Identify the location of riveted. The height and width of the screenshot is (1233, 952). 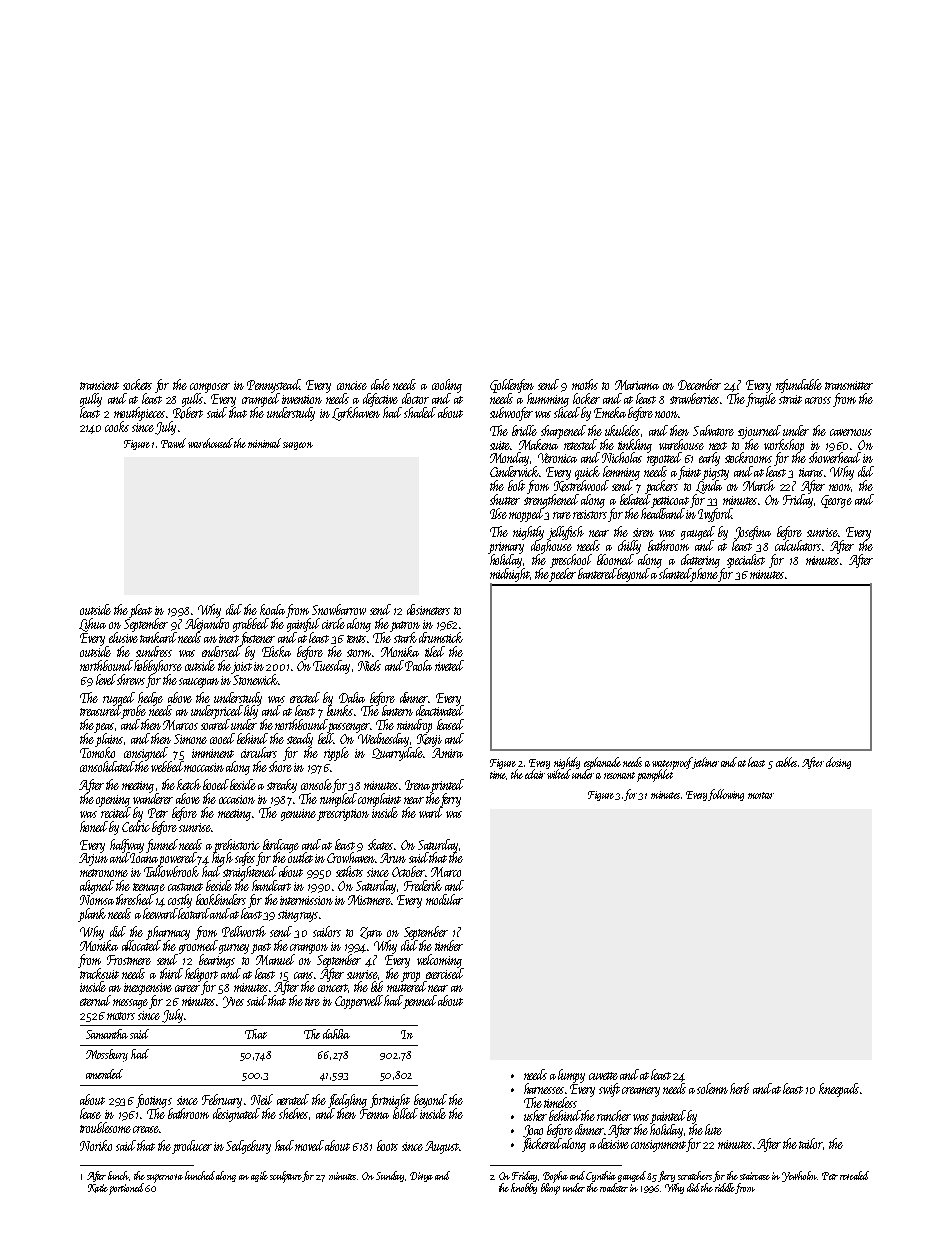
(449, 665).
